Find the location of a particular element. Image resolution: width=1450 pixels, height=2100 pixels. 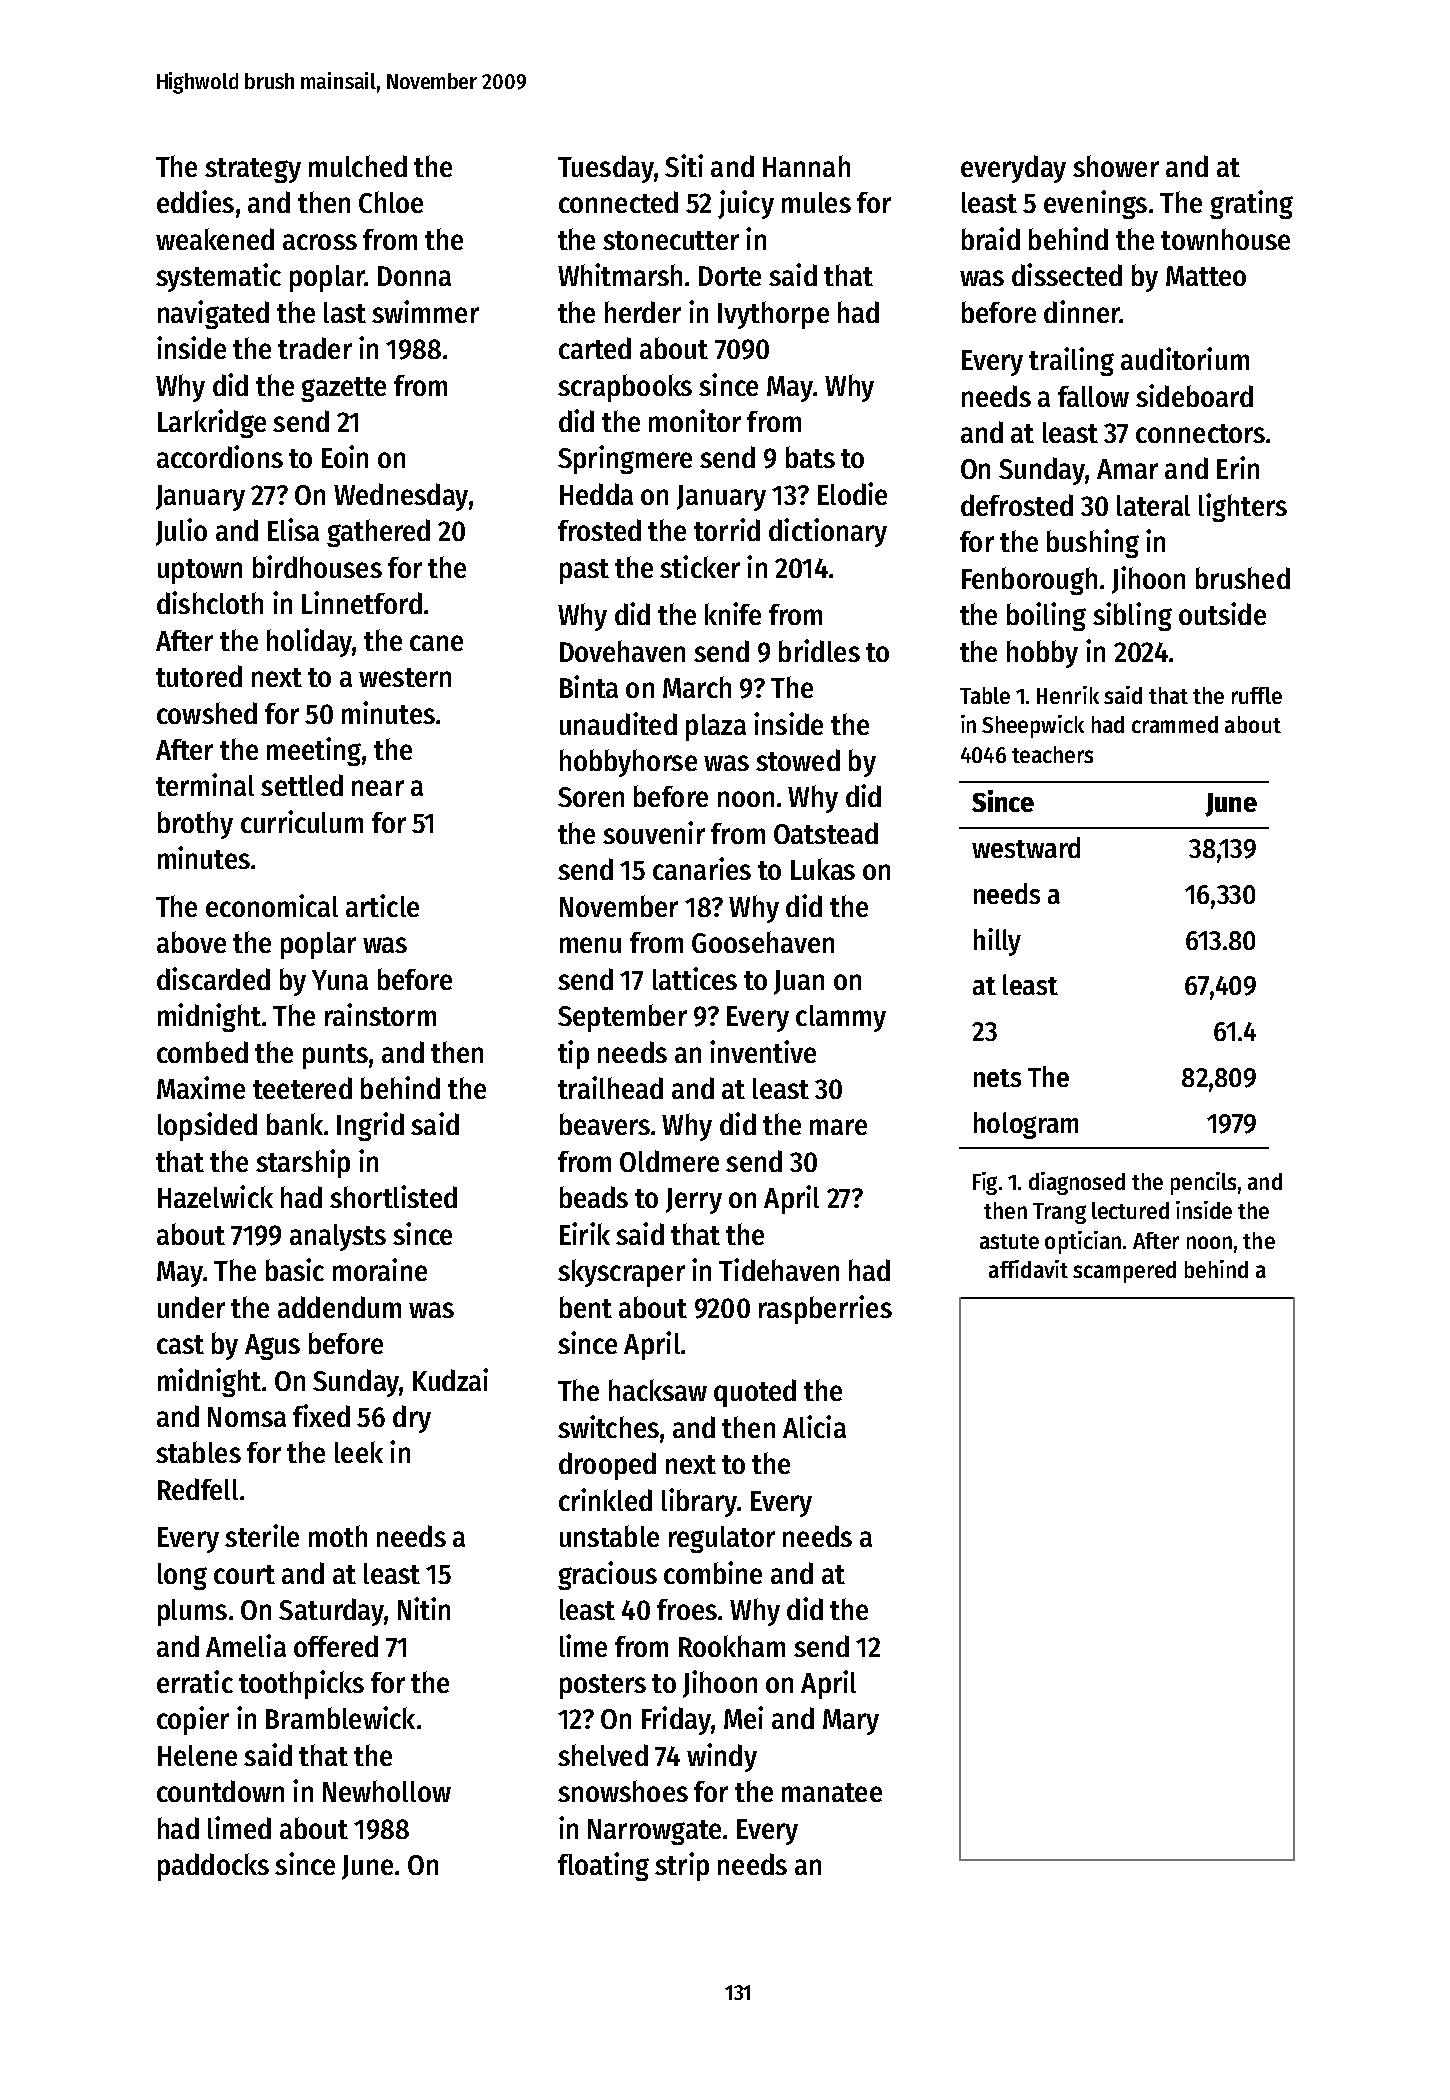

Alicia is located at coordinates (814, 1426).
